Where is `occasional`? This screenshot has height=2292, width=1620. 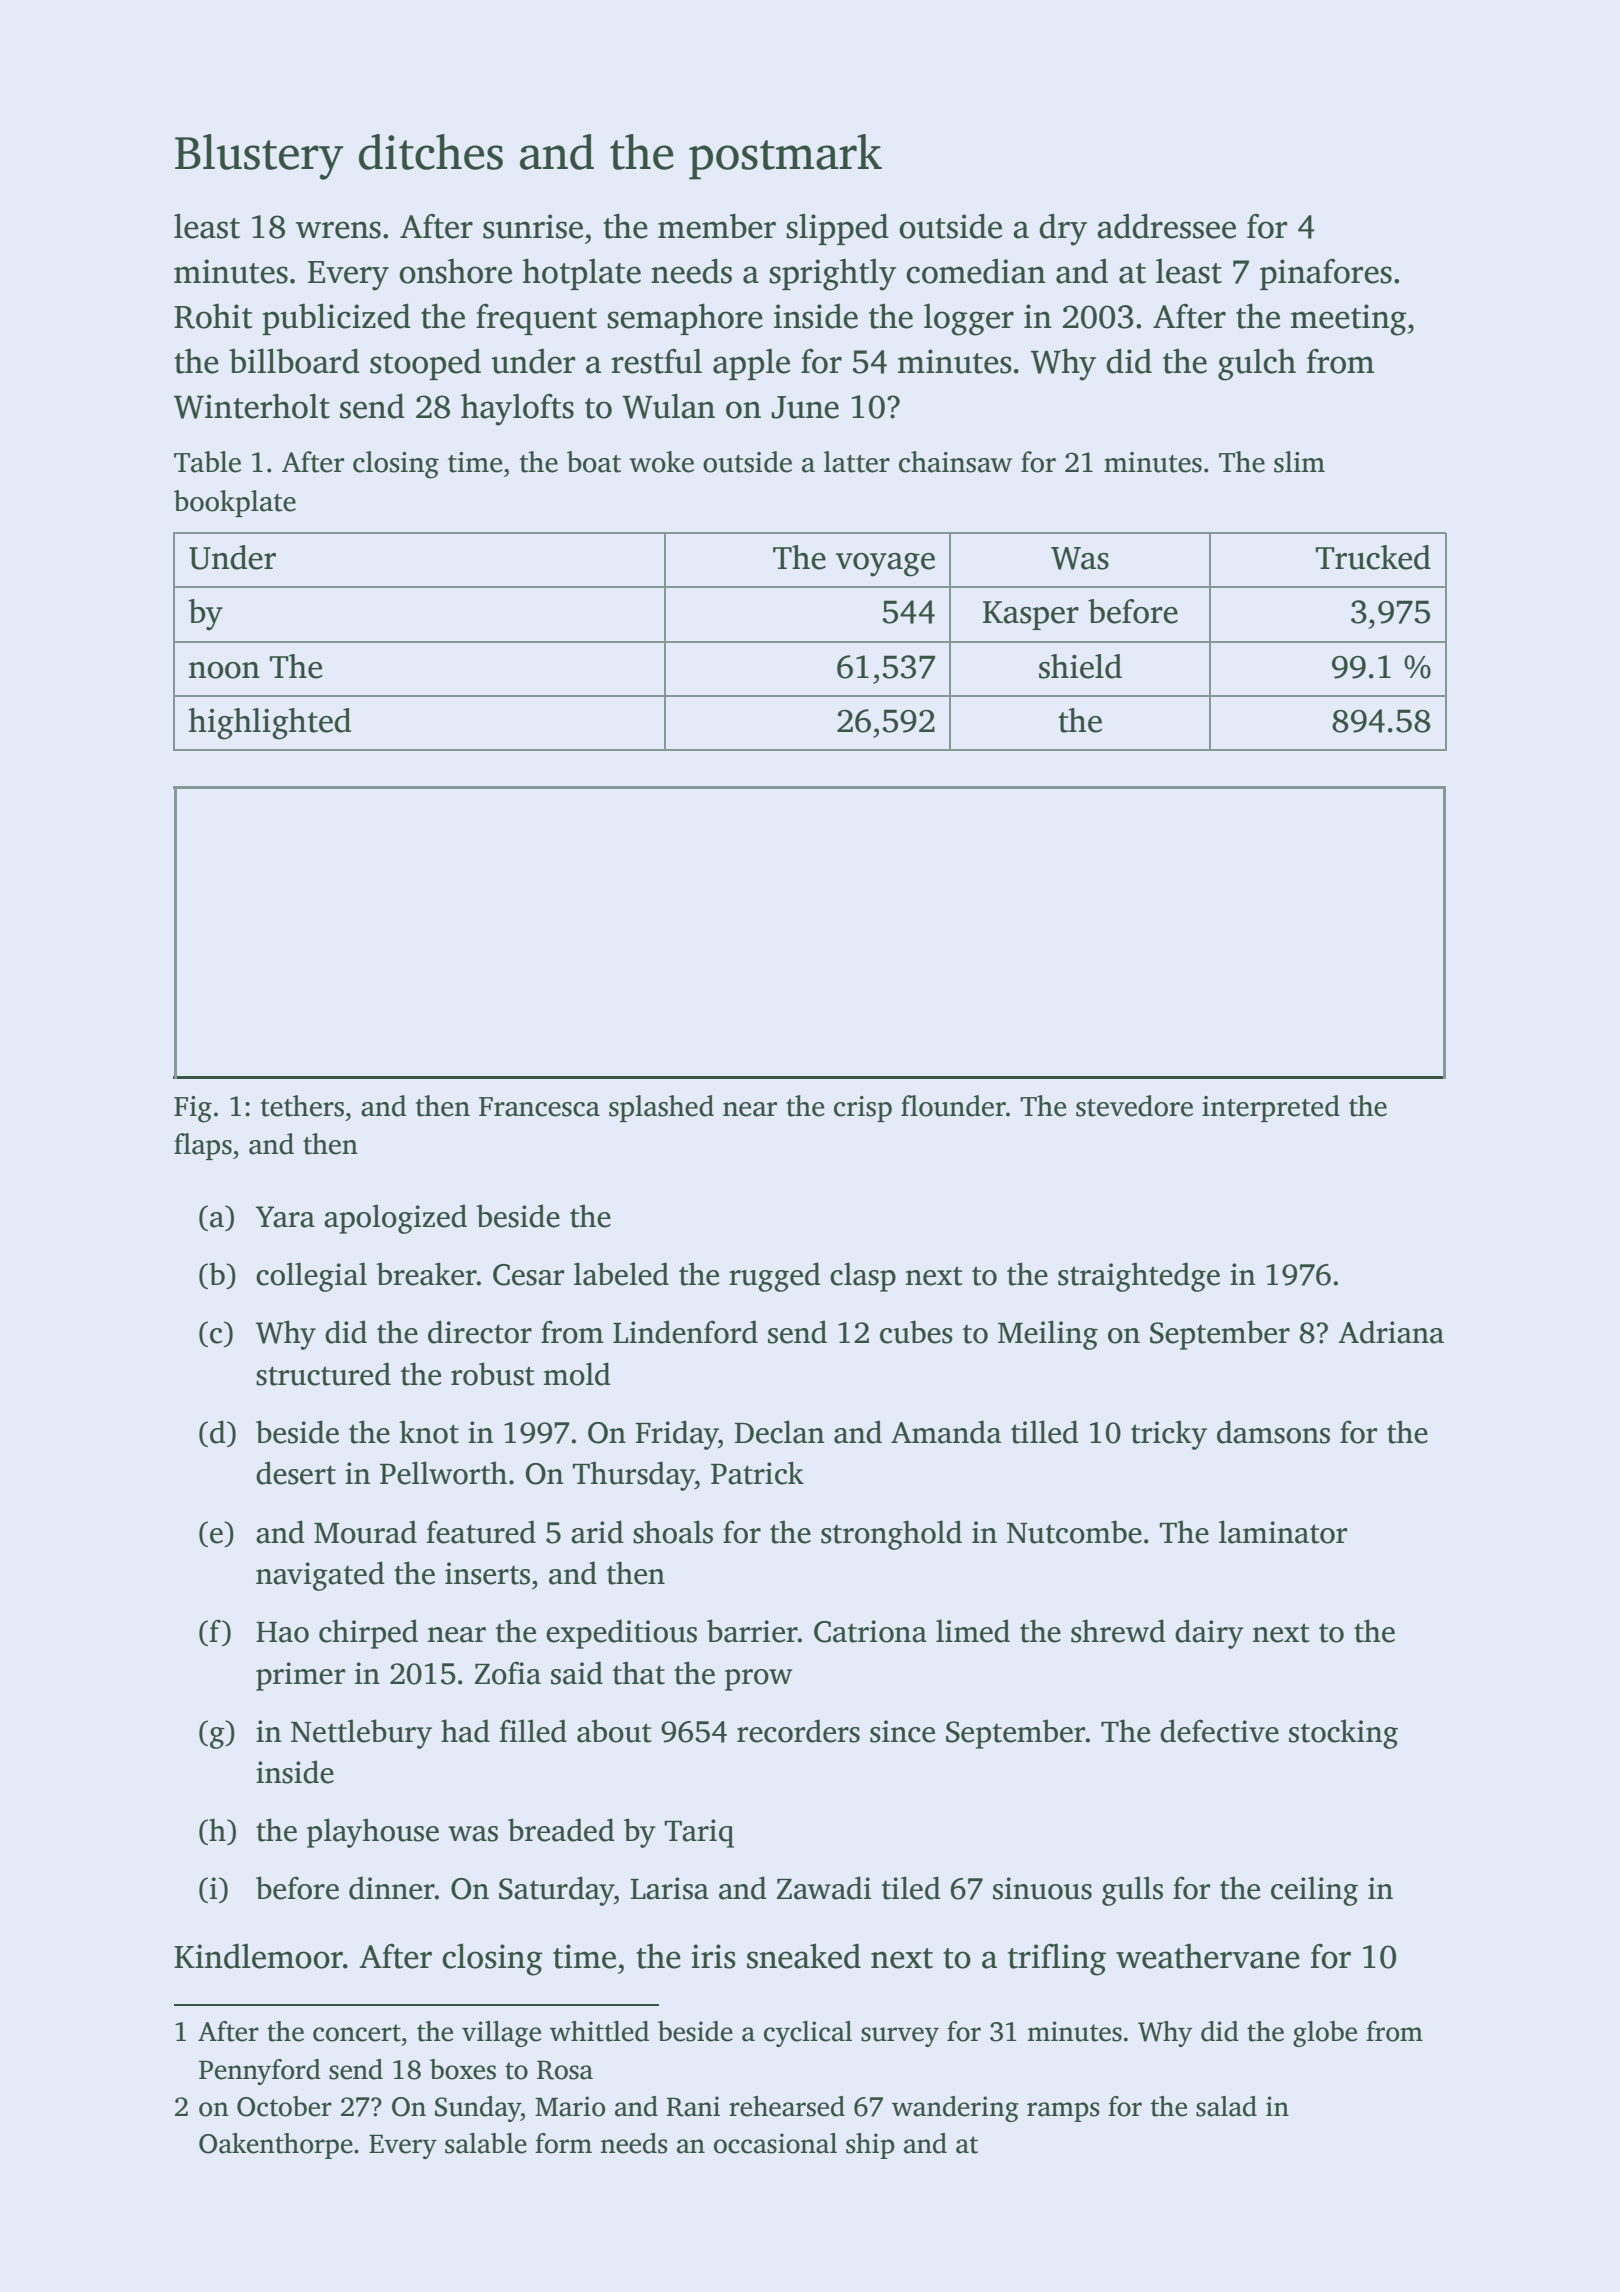
occasional is located at coordinates (775, 2143).
